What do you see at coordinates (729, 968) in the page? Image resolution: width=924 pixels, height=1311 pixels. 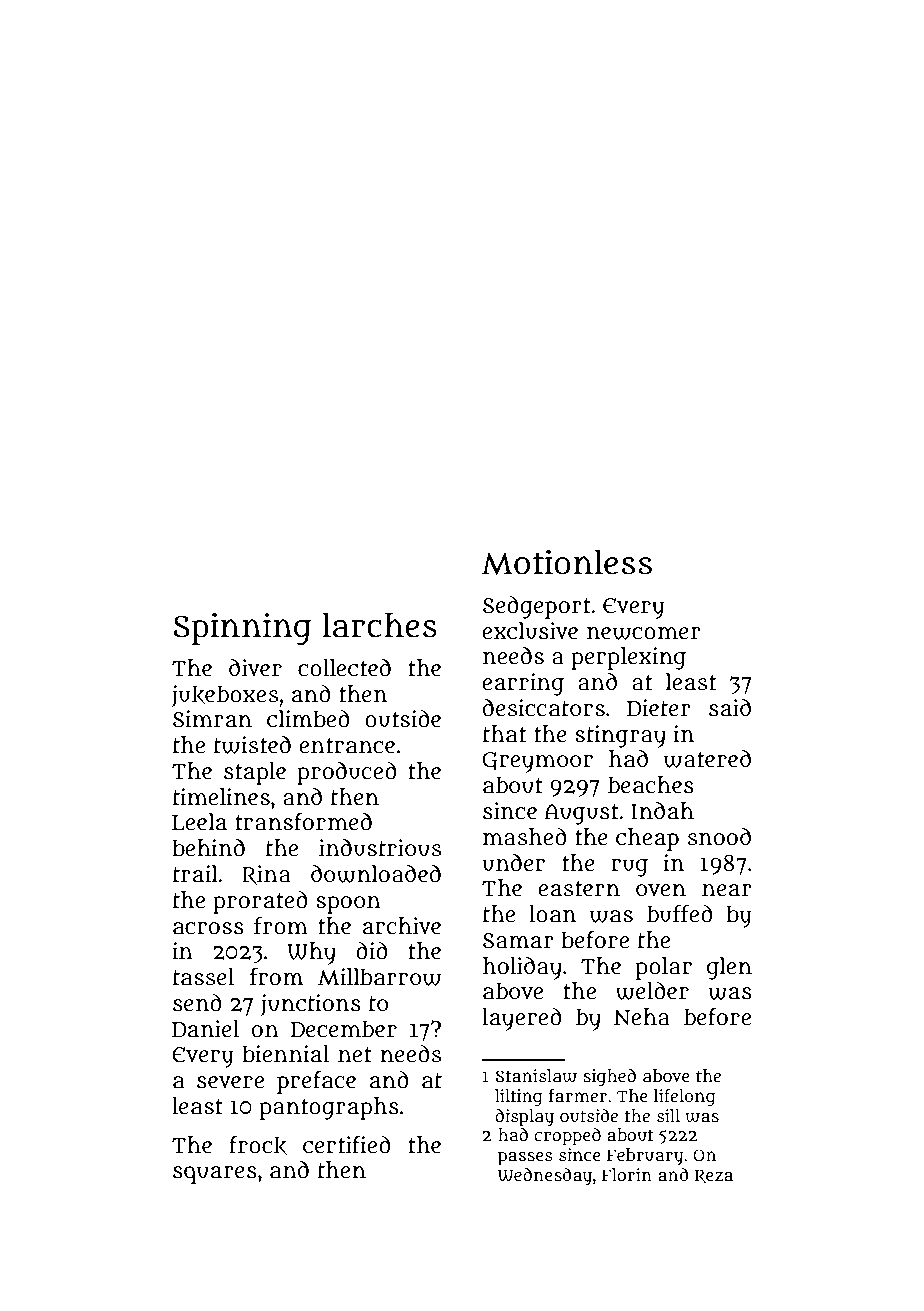 I see `glen` at bounding box center [729, 968].
